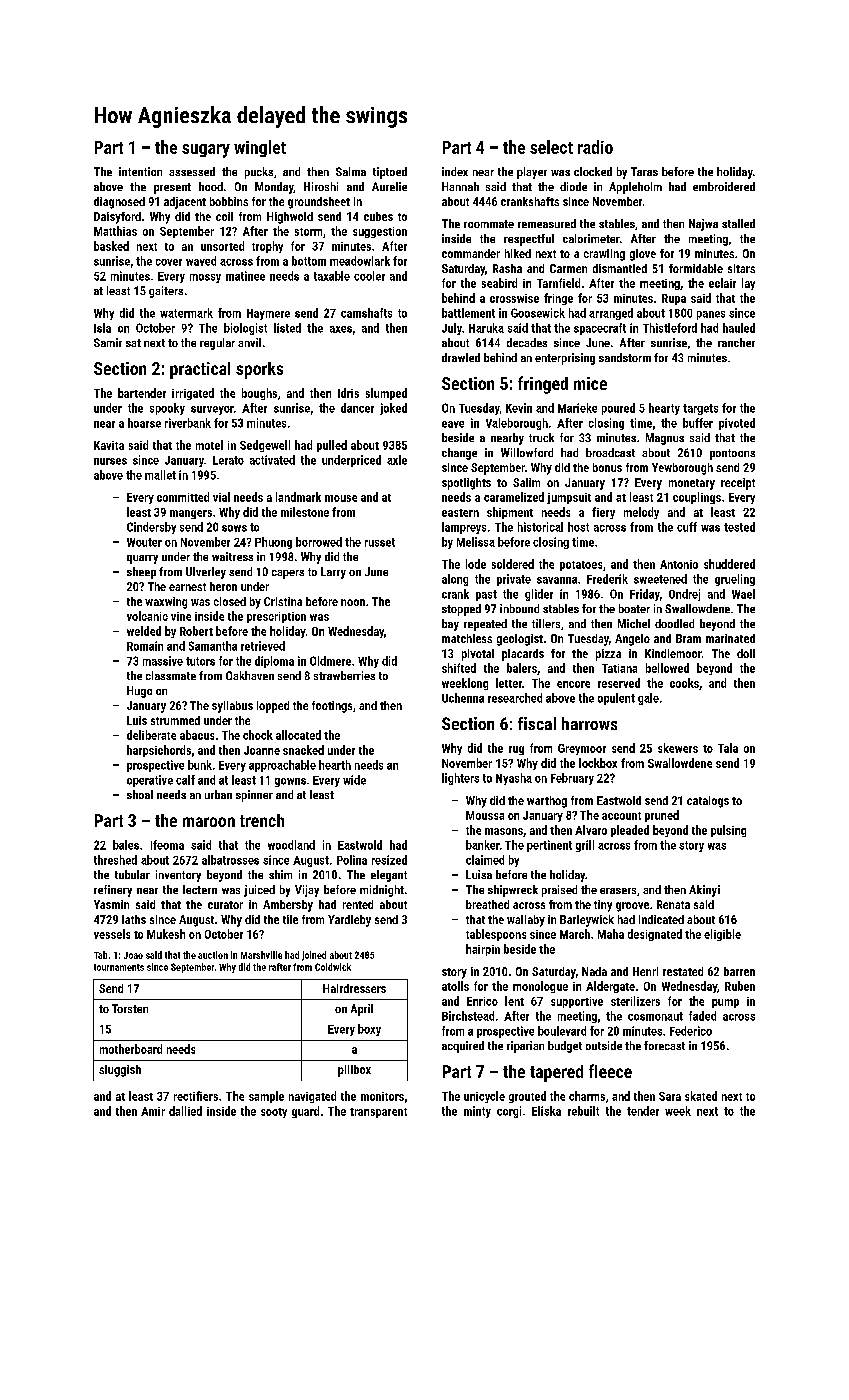 The width and height of the document is (849, 1400). I want to click on hoarse, so click(144, 423).
